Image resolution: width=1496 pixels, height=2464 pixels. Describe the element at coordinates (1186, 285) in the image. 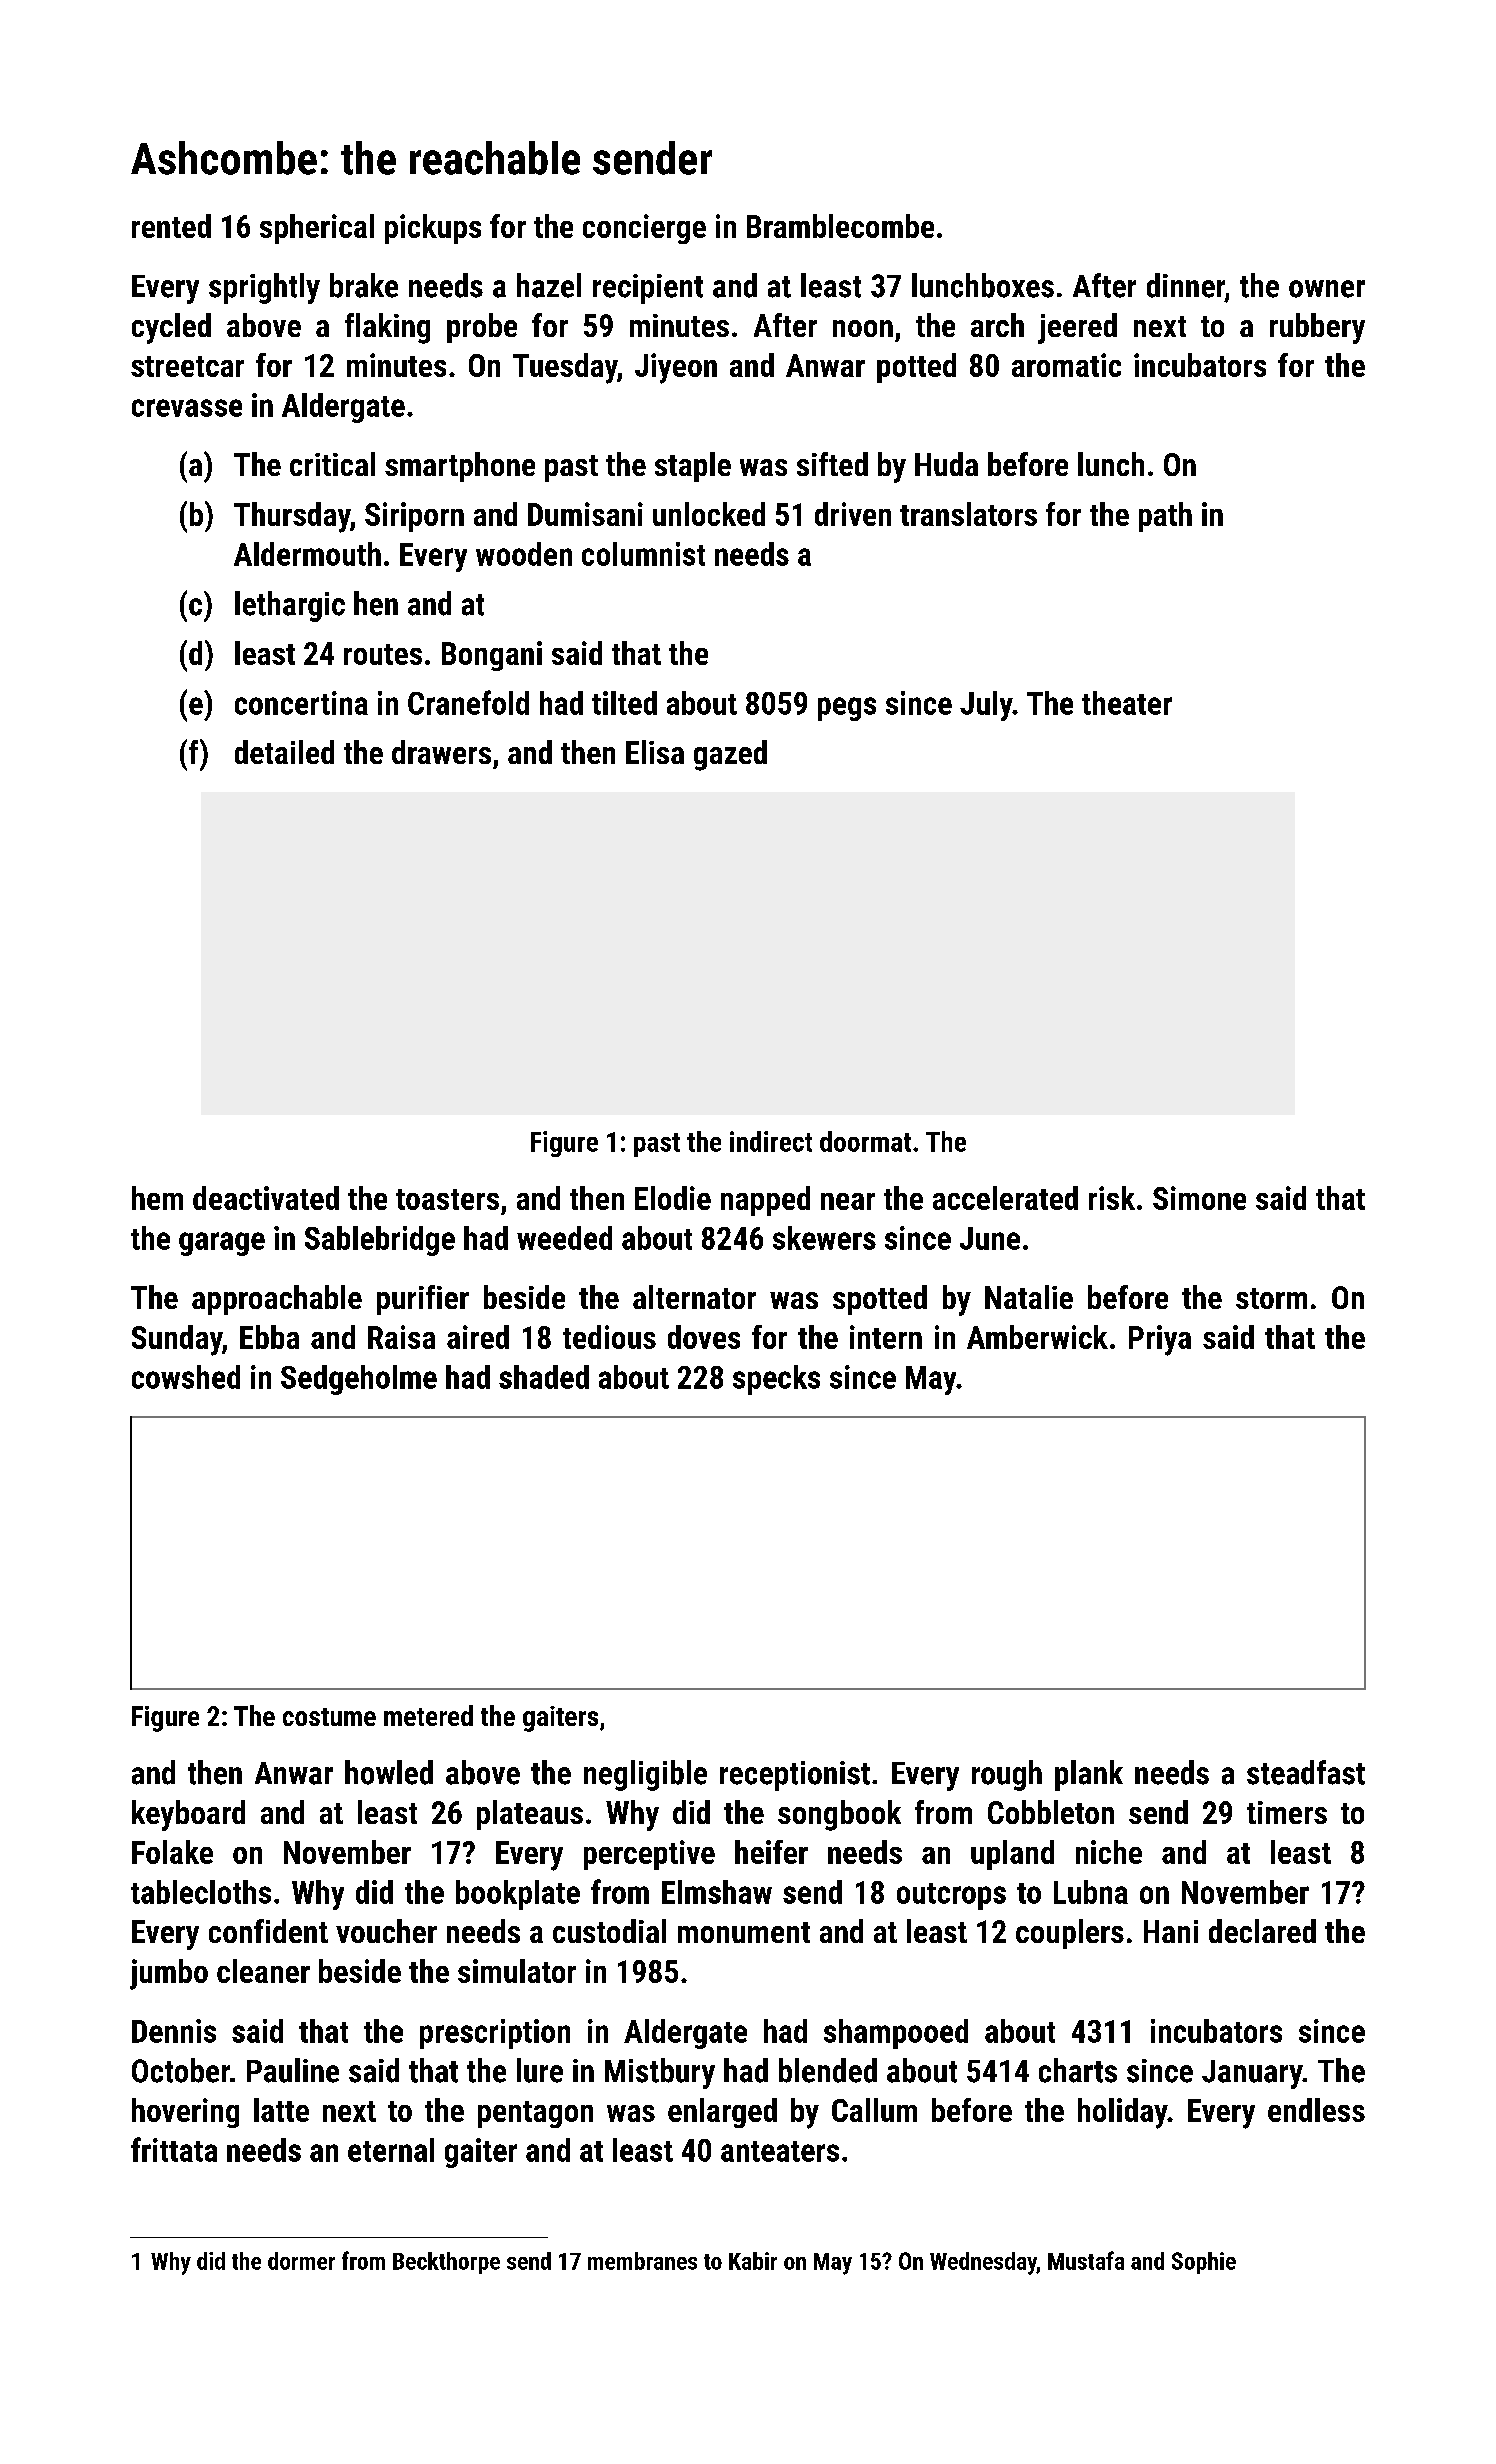

I see `dinner` at that location.
